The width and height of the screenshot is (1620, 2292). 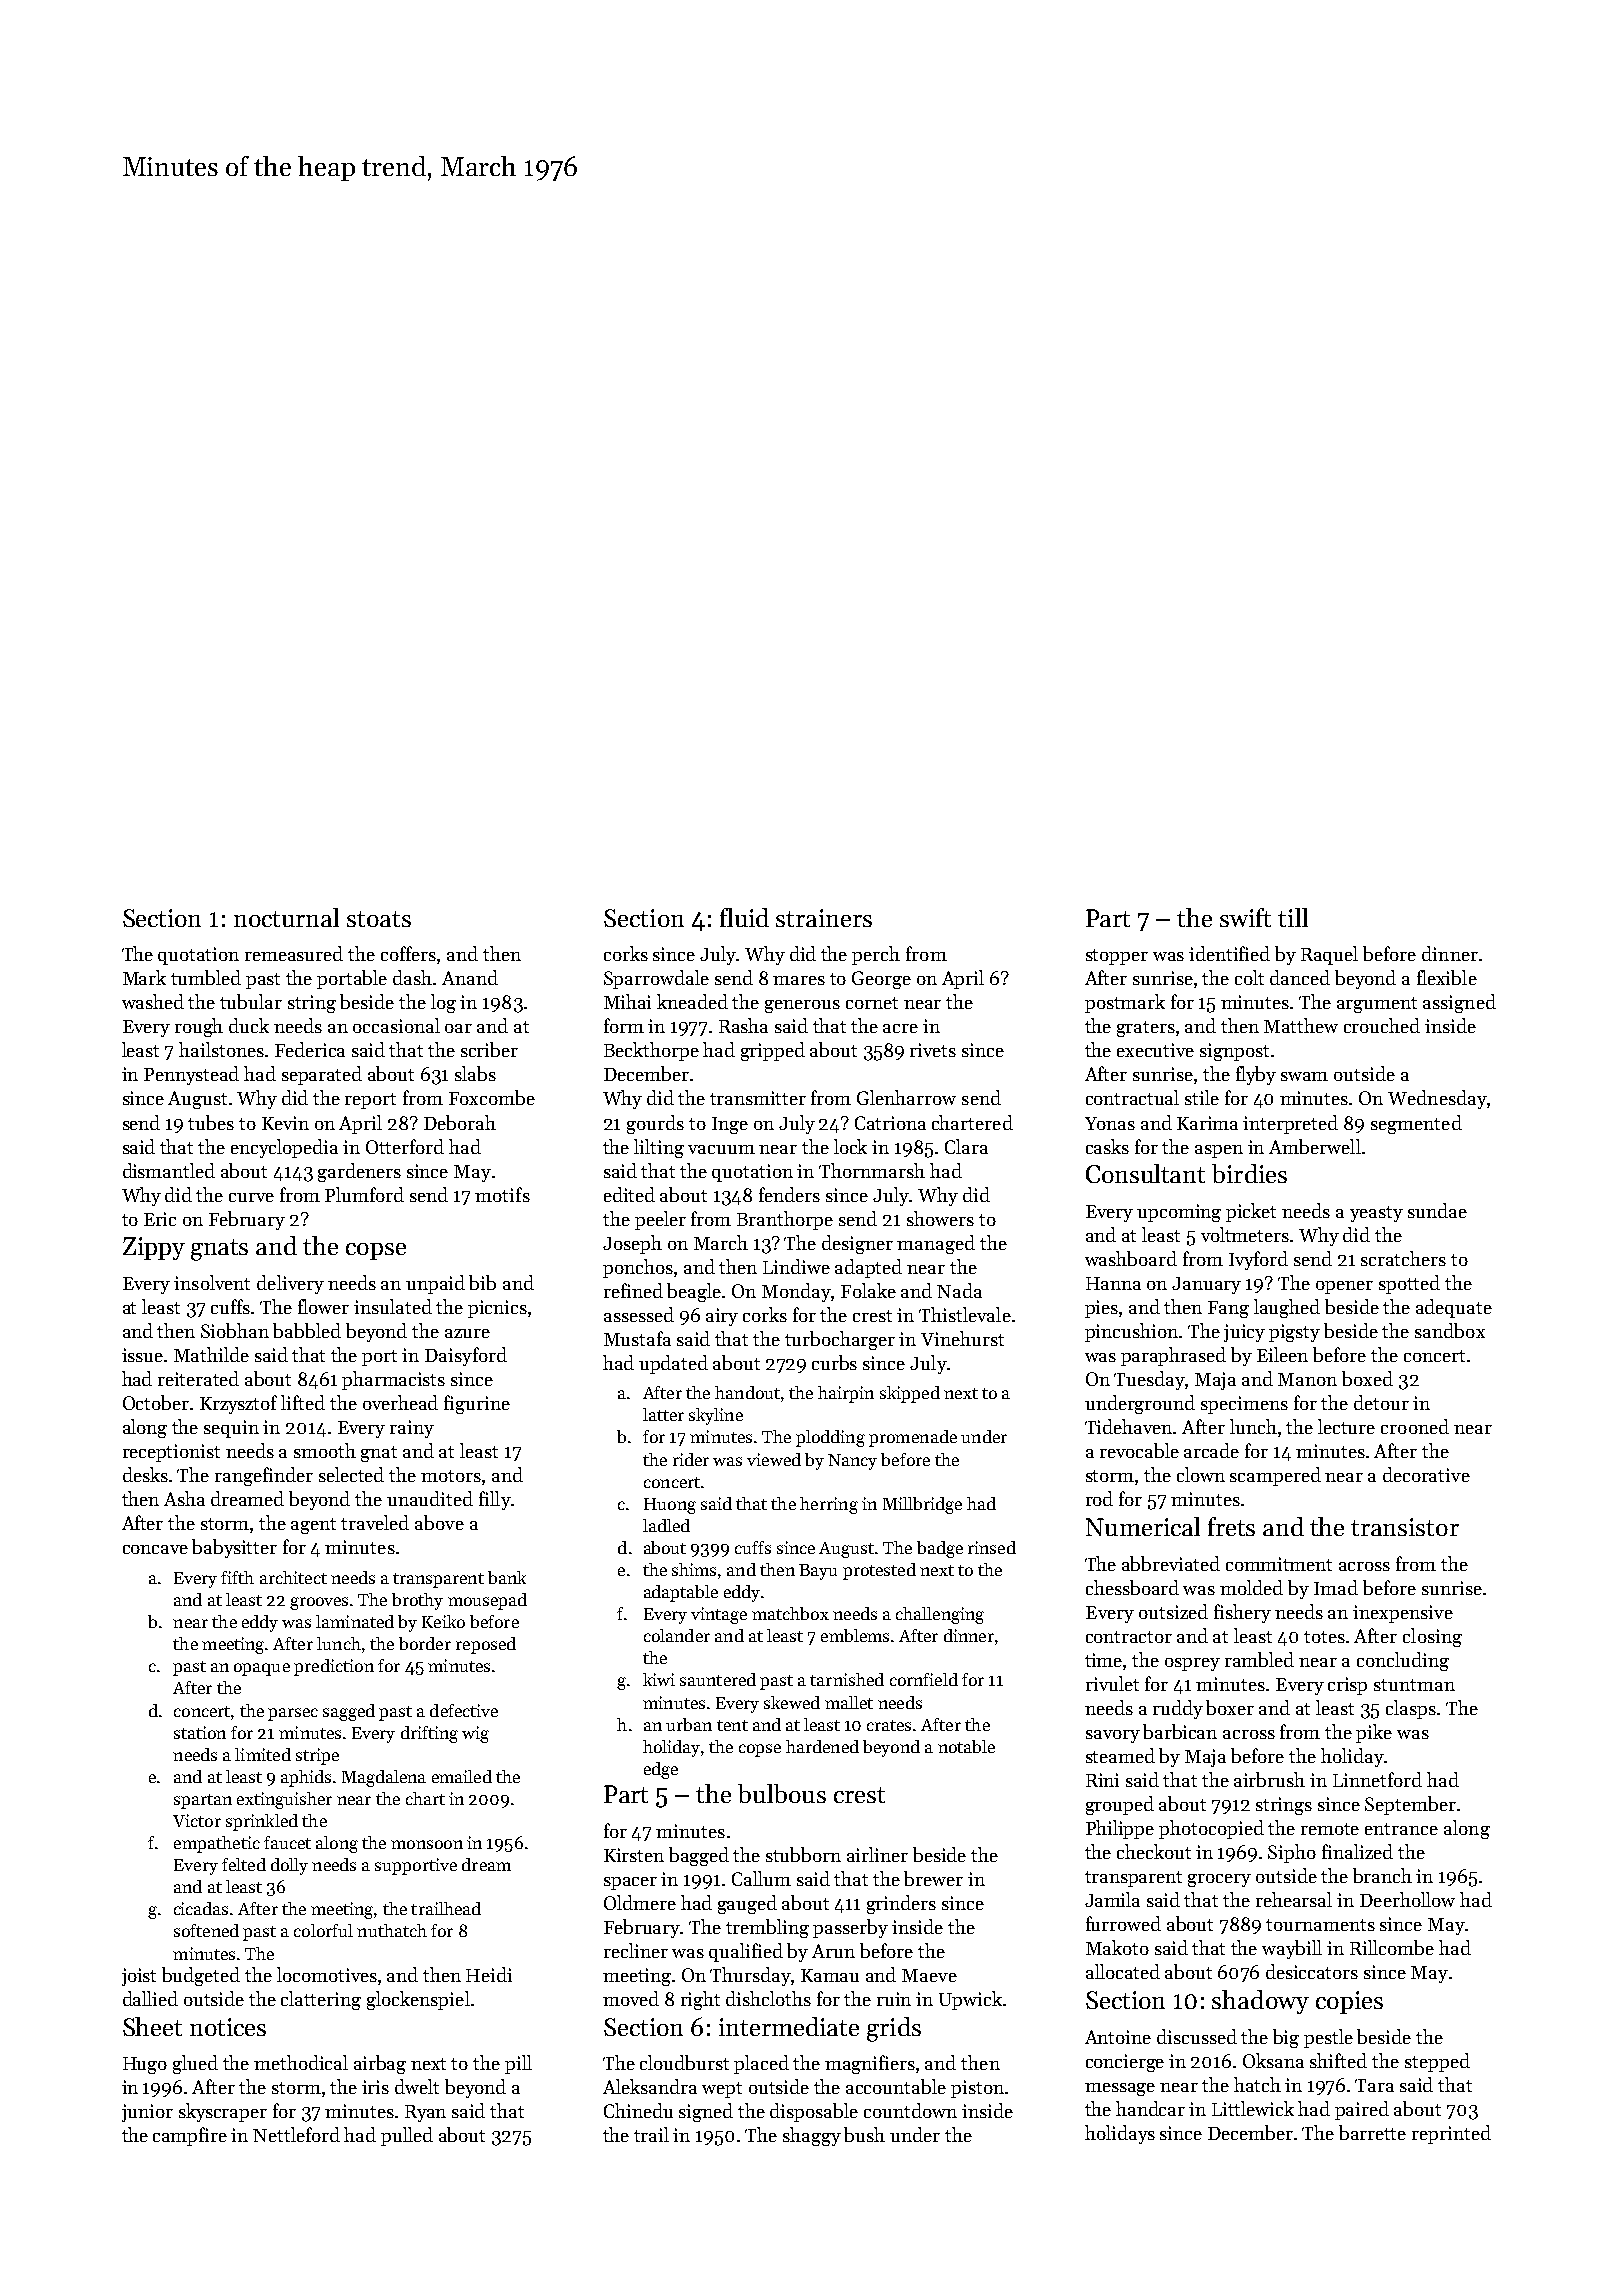 I want to click on stopper, so click(x=1117, y=957).
